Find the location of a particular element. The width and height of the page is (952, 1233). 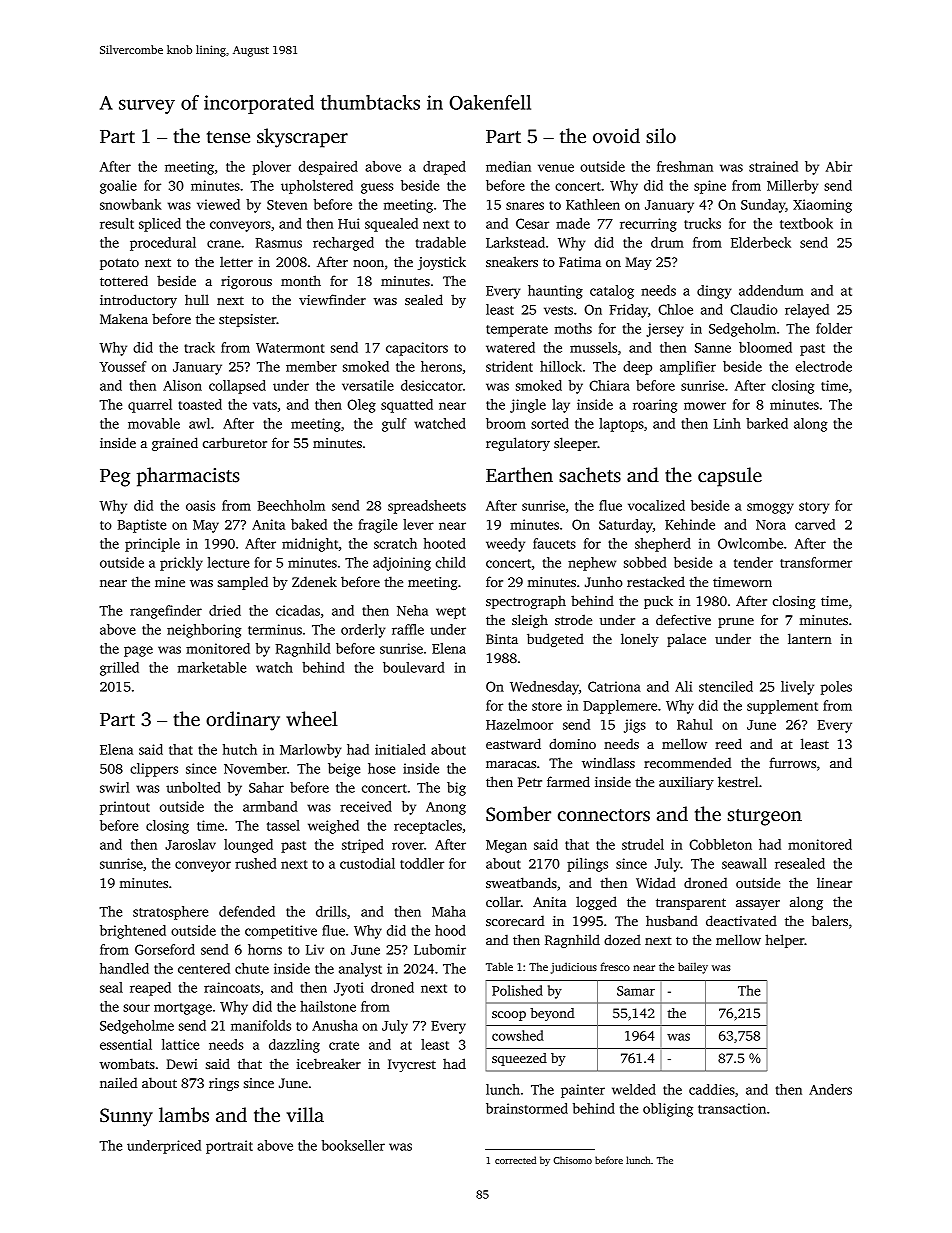

tense is located at coordinates (228, 137).
